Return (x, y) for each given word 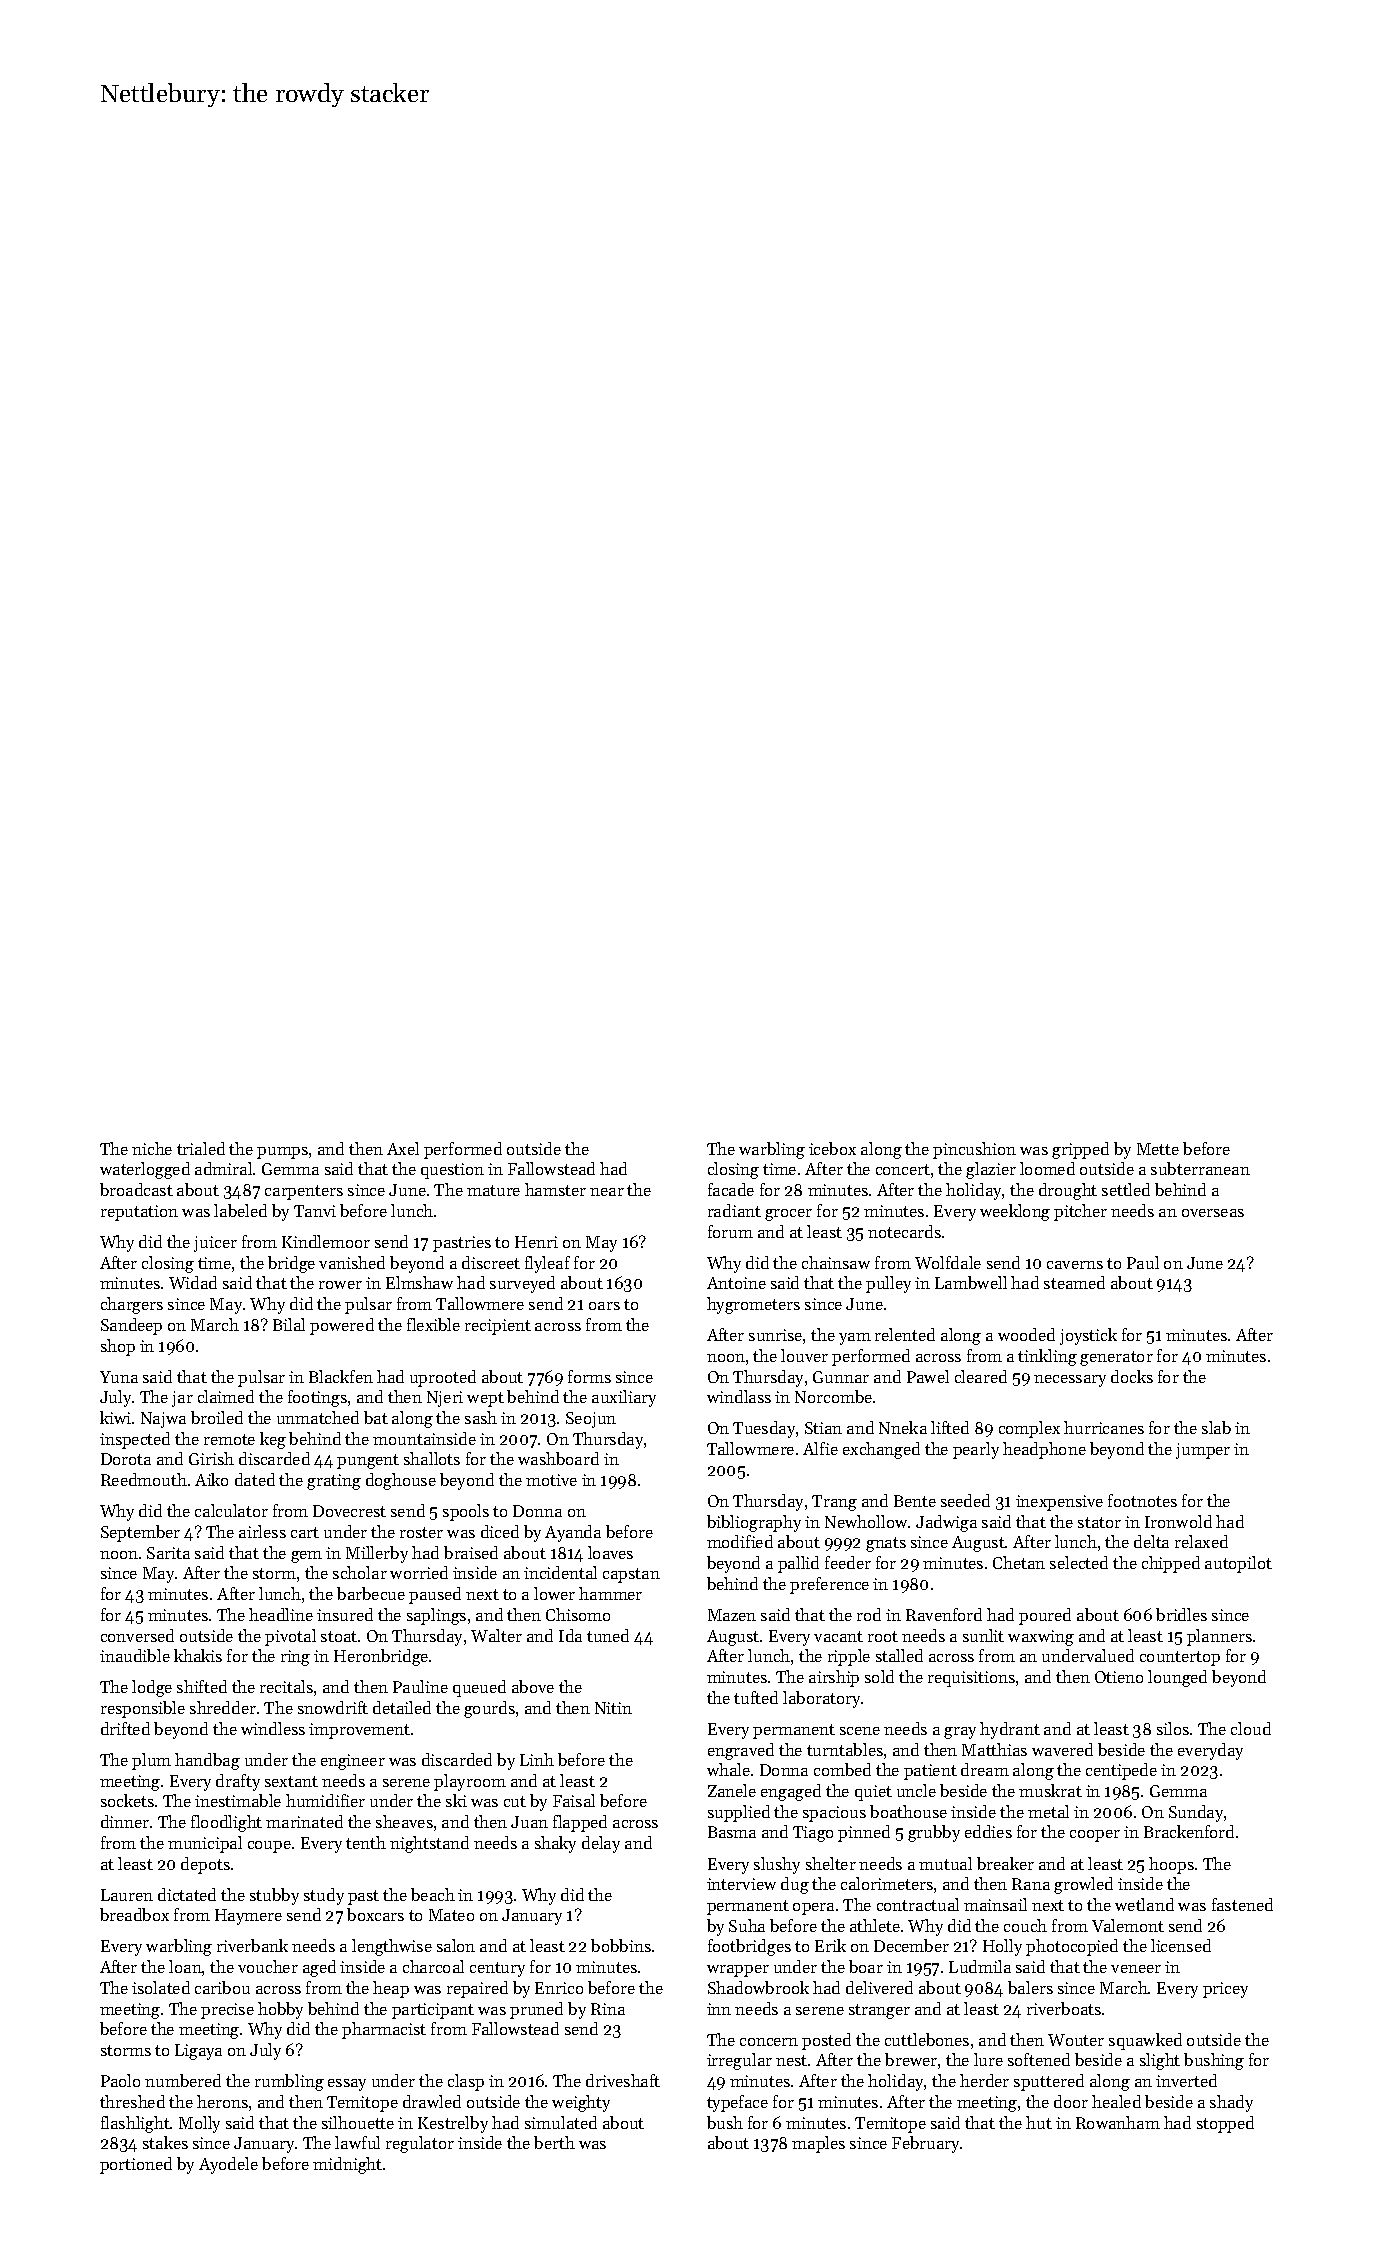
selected (1079, 1562)
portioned (136, 2165)
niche (152, 1148)
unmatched (318, 1417)
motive (551, 1480)
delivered (879, 1987)
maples (818, 2144)
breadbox (134, 1914)
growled (1083, 1885)
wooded (1026, 1334)
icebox (832, 1148)
